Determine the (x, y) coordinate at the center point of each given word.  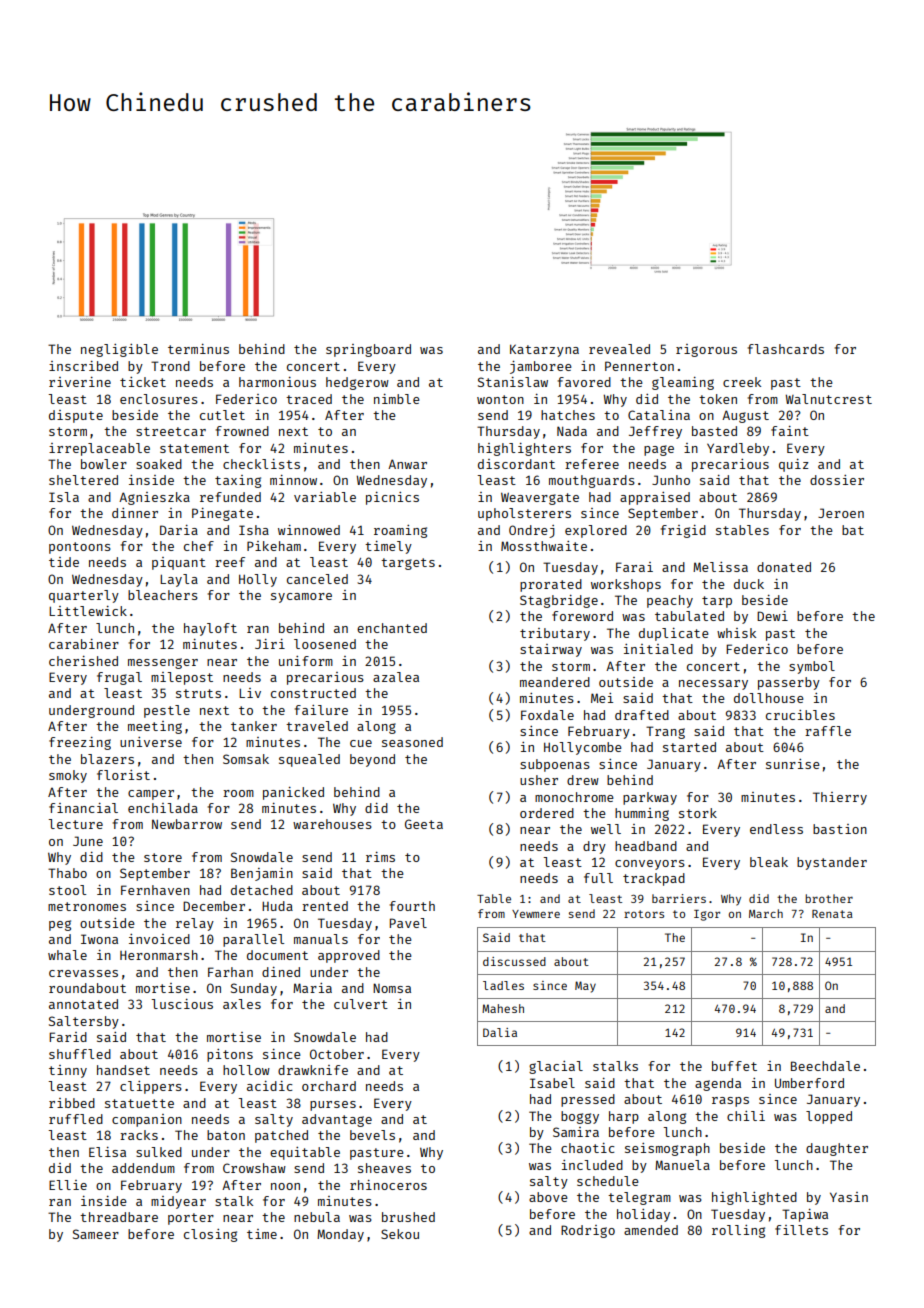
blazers (107, 759)
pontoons (80, 548)
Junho (671, 480)
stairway (551, 650)
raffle (828, 731)
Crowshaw (254, 1168)
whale (67, 955)
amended (651, 1230)
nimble (397, 399)
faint (790, 431)
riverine (80, 382)
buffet (734, 1066)
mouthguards (592, 481)
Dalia (500, 1032)
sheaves (384, 1168)
